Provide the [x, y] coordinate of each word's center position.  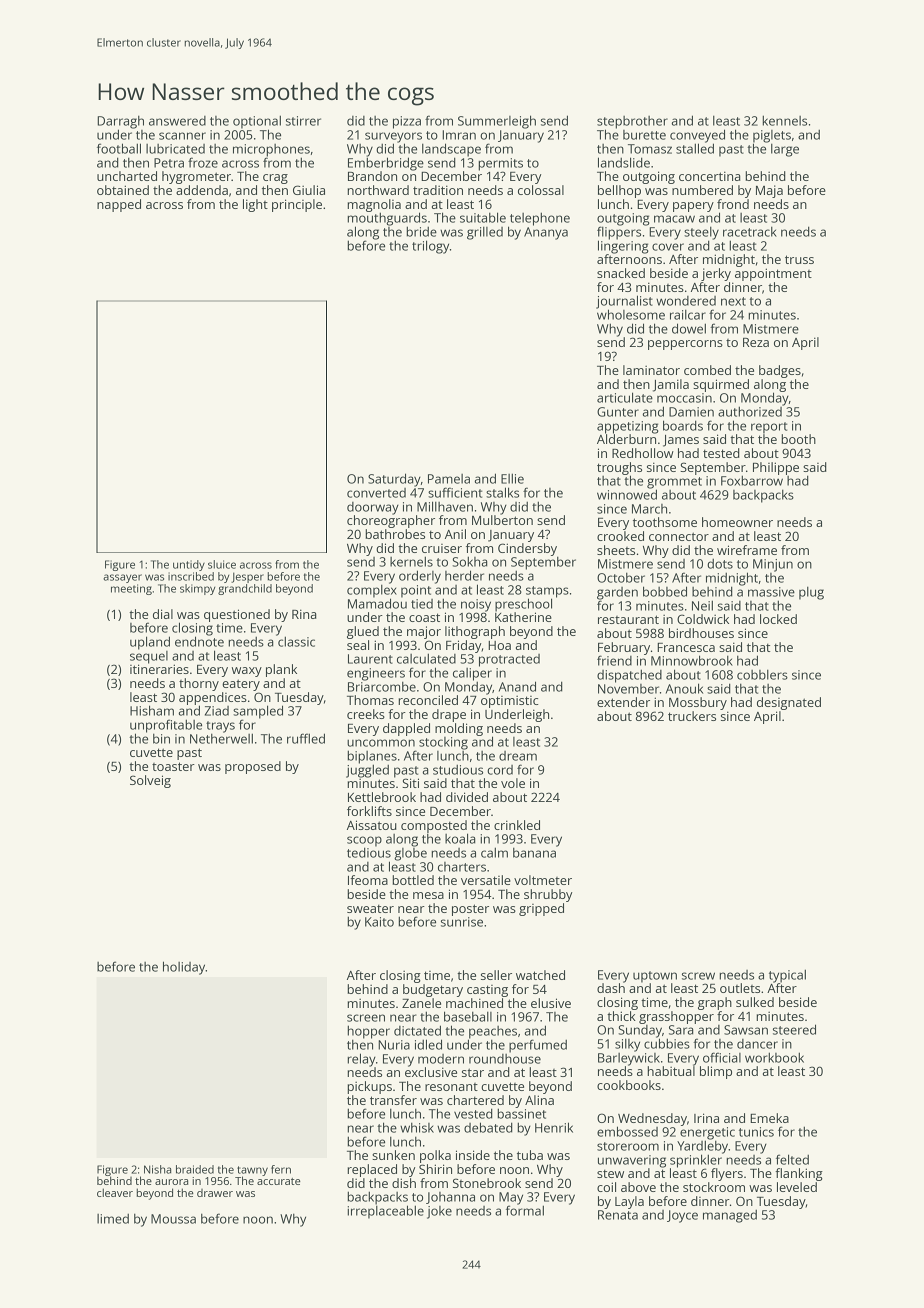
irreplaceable [385, 1212]
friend [614, 660]
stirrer [303, 121]
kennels [784, 120]
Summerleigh [497, 122]
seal [358, 645]
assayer [122, 578]
